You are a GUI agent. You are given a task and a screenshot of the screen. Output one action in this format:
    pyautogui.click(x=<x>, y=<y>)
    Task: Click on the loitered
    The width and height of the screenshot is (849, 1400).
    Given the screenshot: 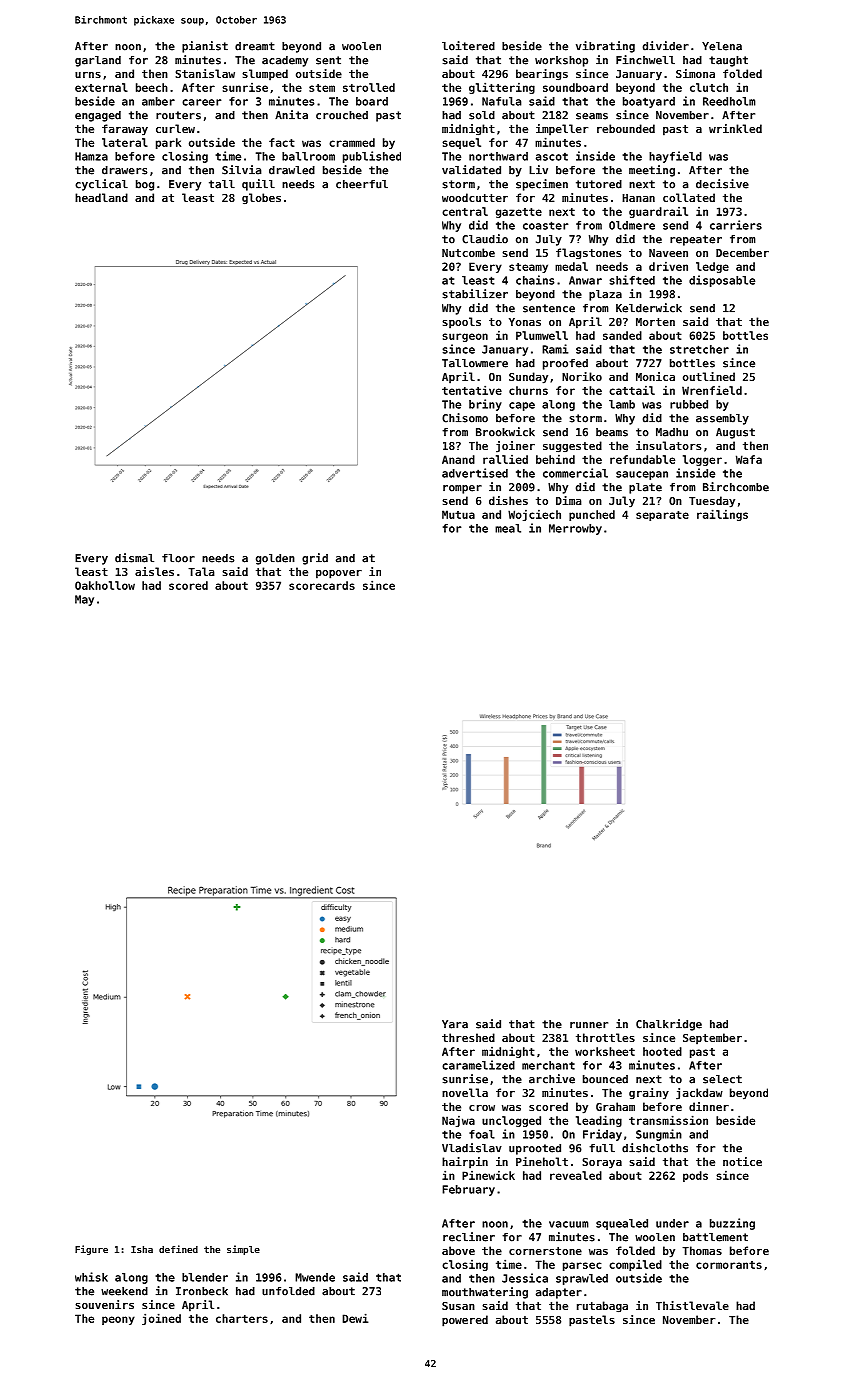 What is the action you would take?
    pyautogui.click(x=468, y=46)
